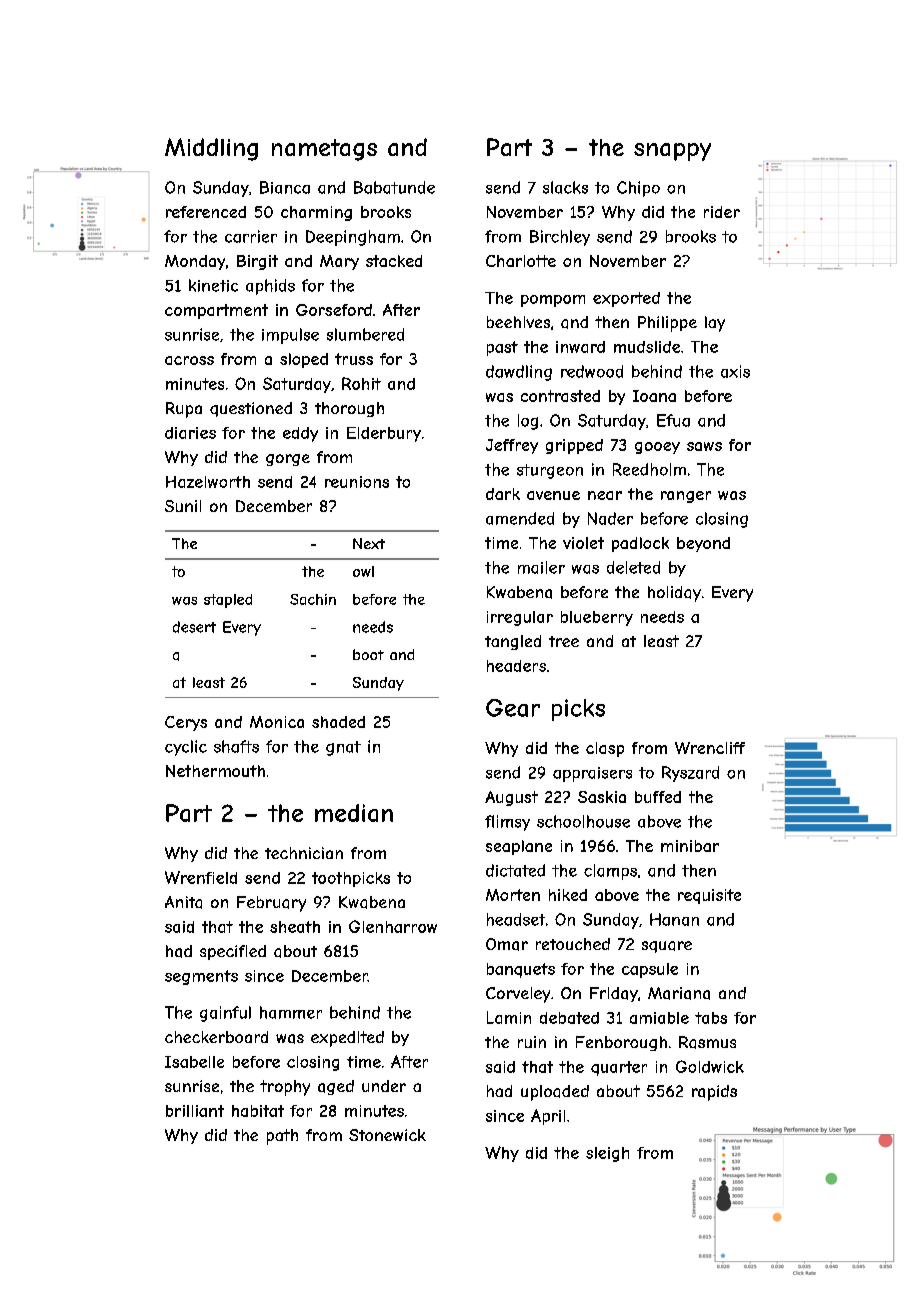 The width and height of the screenshot is (924, 1311). What do you see at coordinates (258, 1111) in the screenshot?
I see `habitat` at bounding box center [258, 1111].
